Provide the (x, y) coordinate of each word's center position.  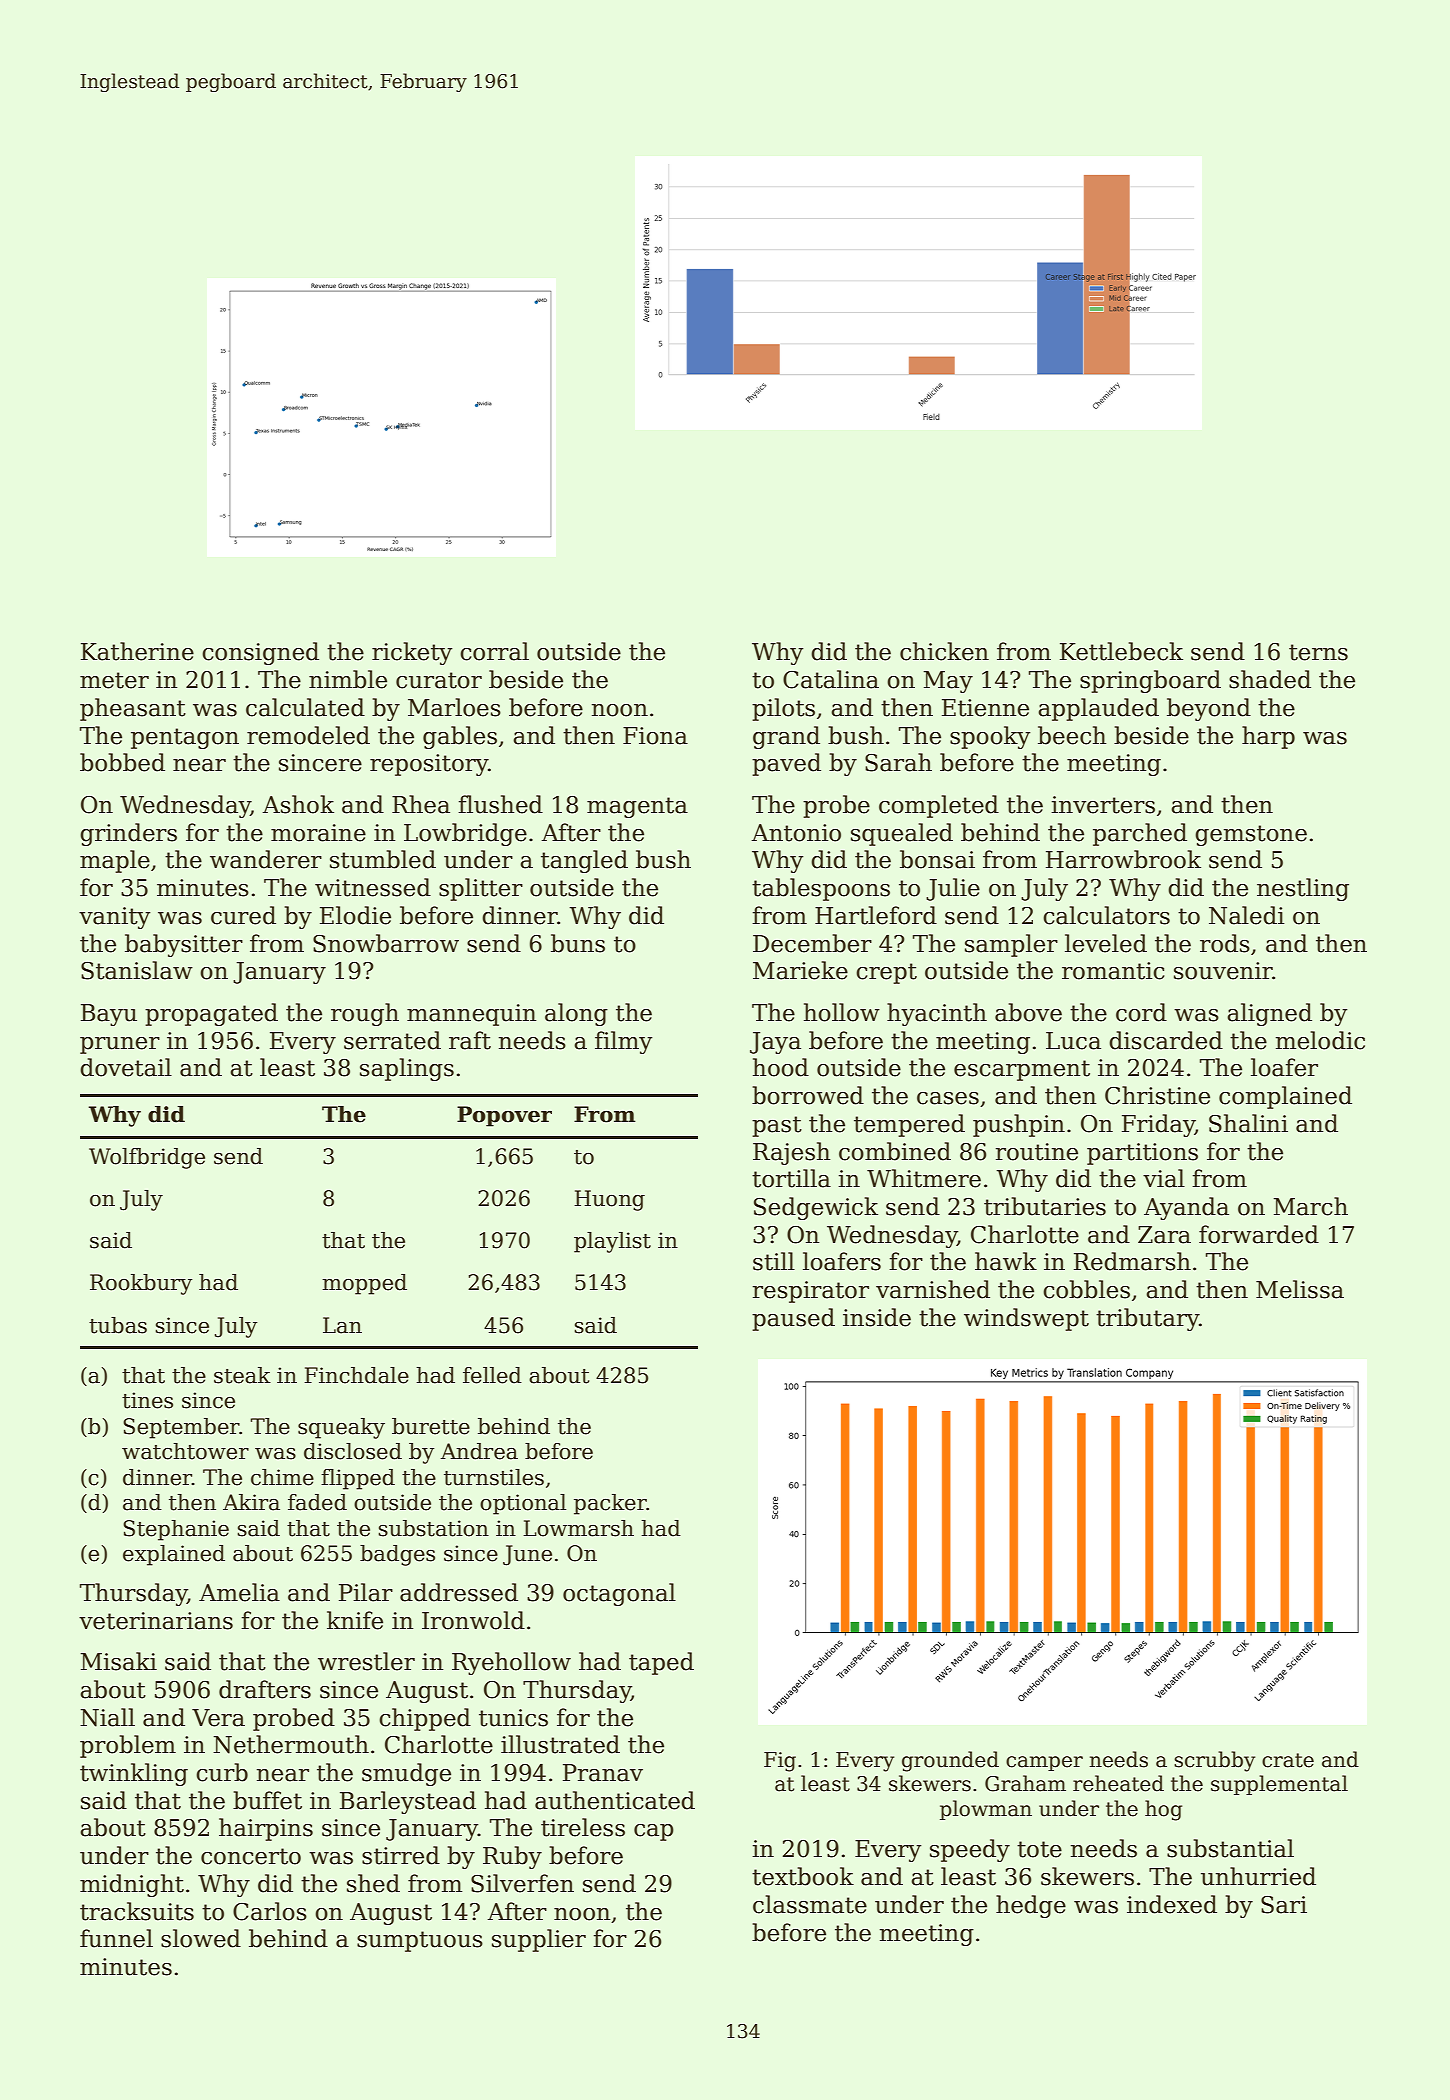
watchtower (185, 1451)
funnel (116, 1938)
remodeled (308, 735)
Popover (504, 1116)
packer (610, 1504)
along (576, 1014)
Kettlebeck (1121, 651)
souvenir (1223, 971)
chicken (944, 651)
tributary (1147, 1319)
